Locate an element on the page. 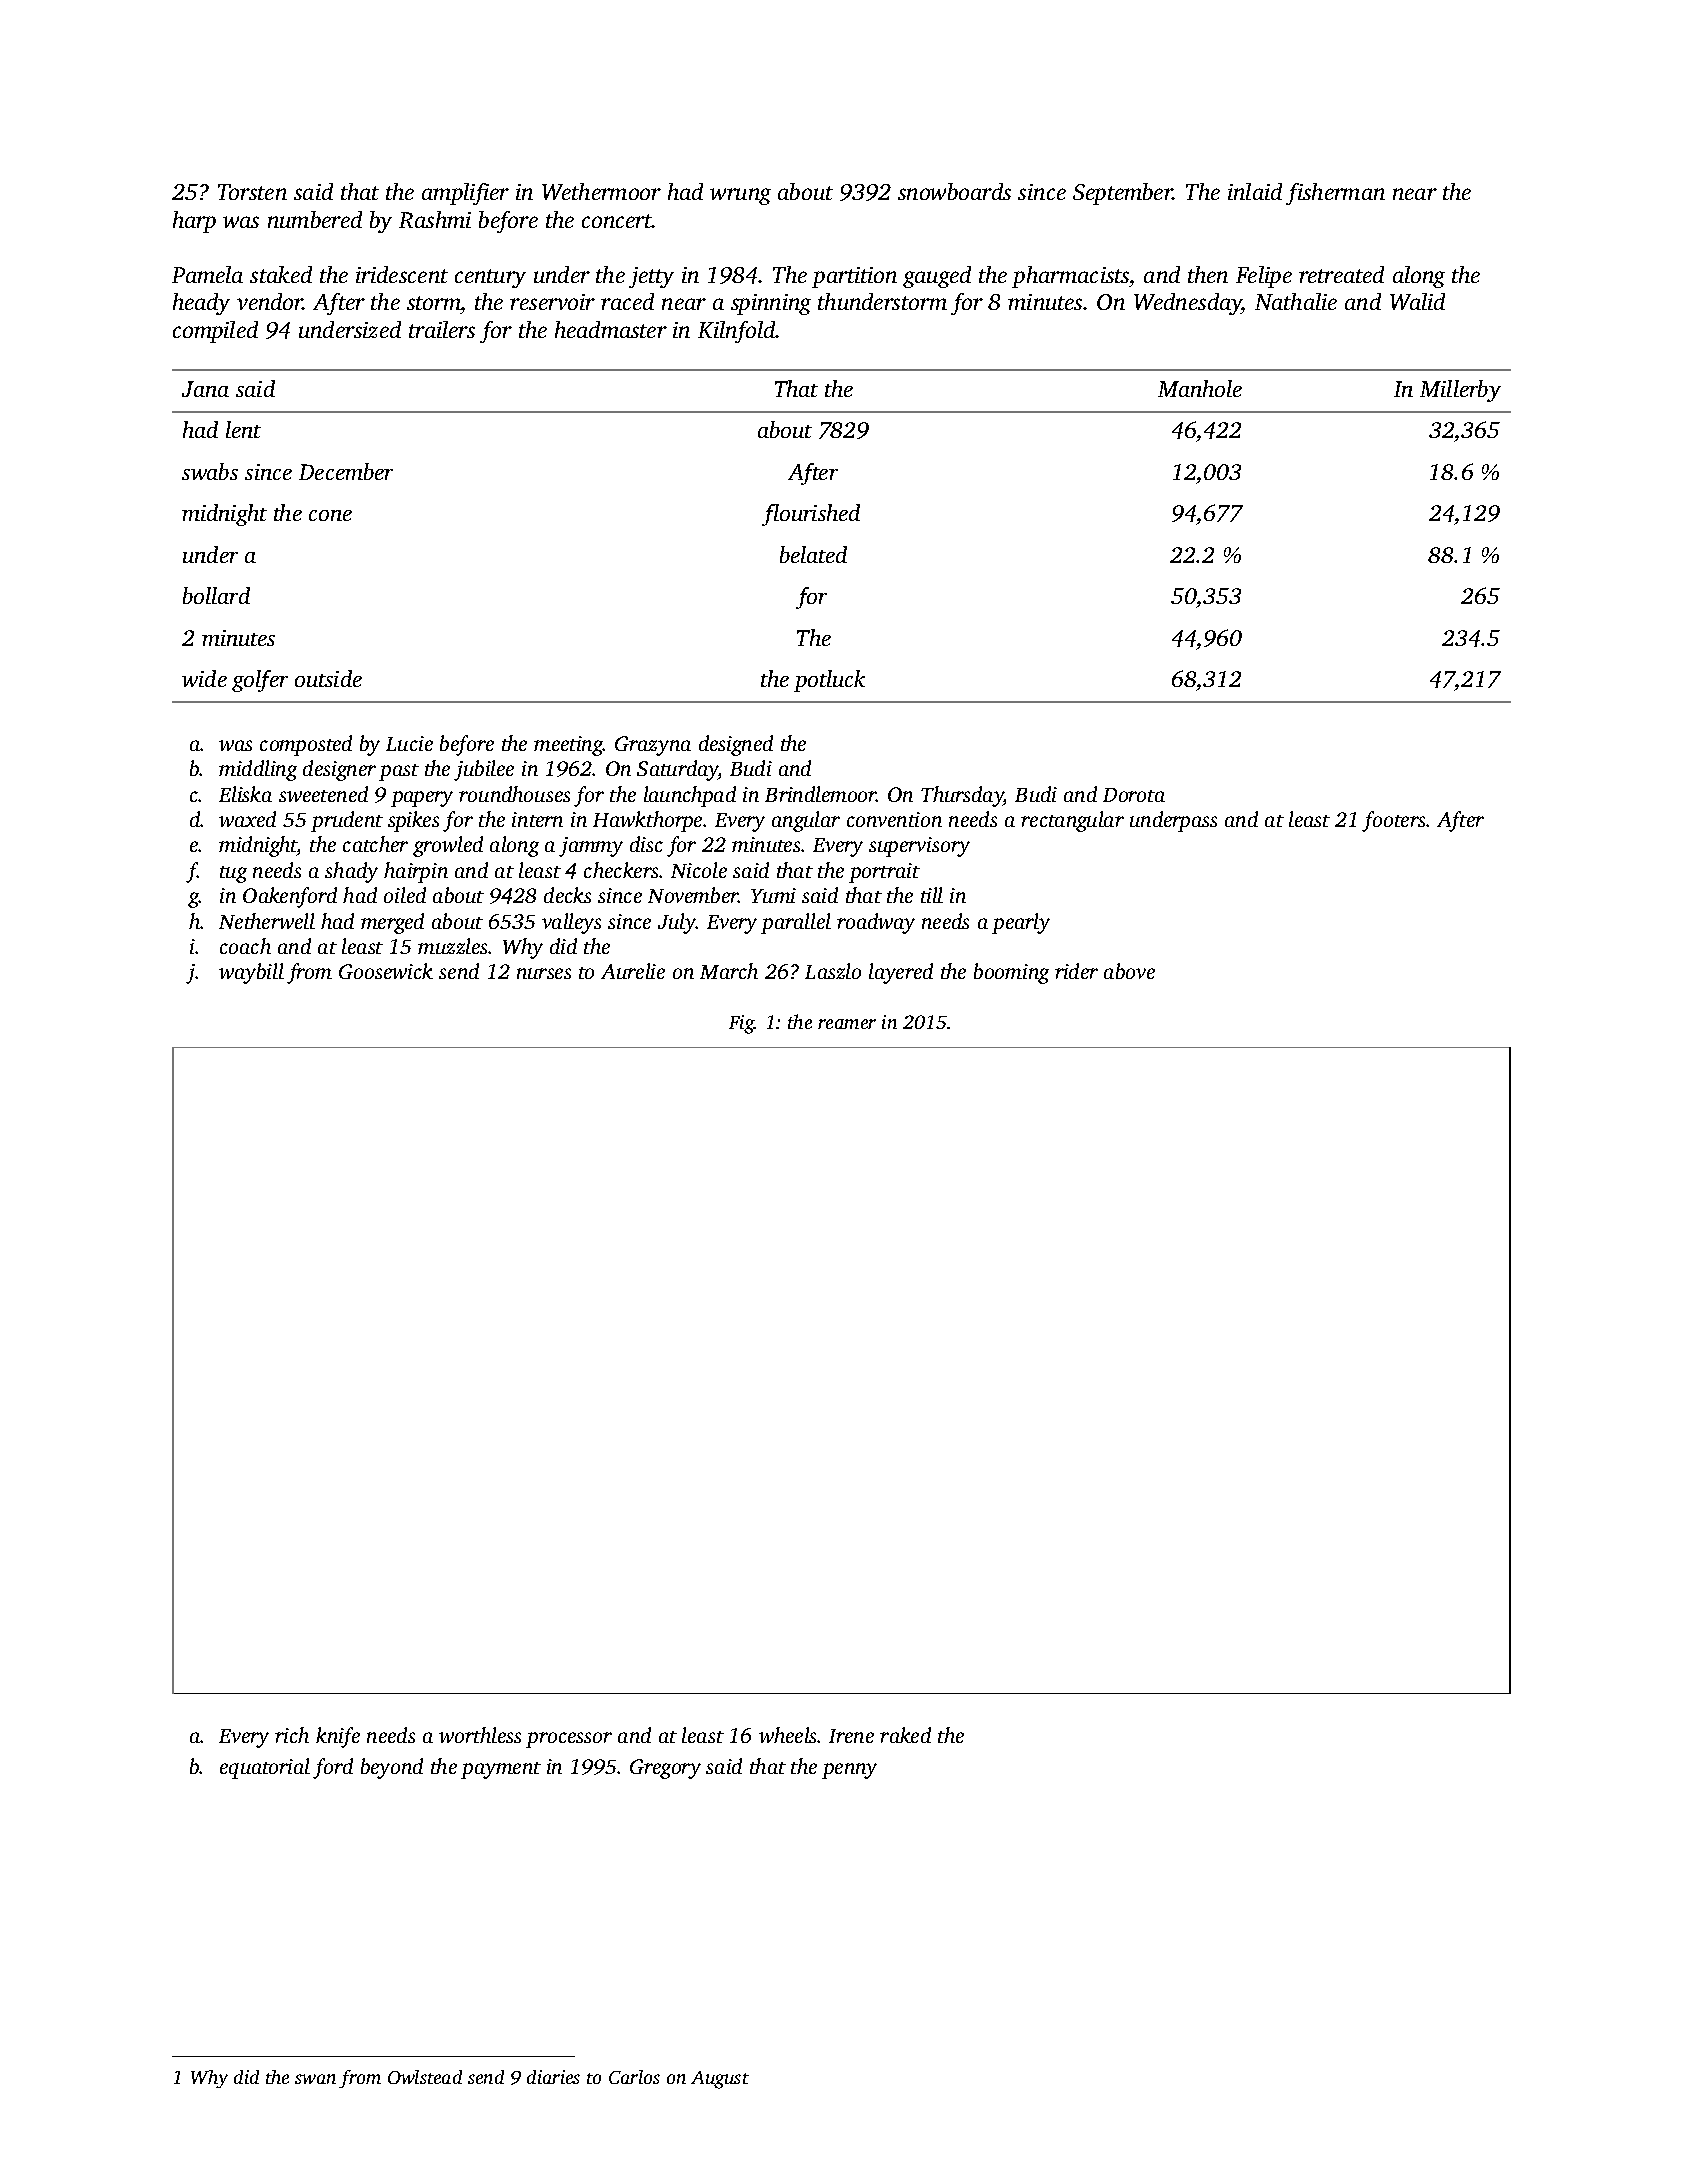 The width and height of the document is (1683, 2178). equatorial is located at coordinates (265, 1768).
